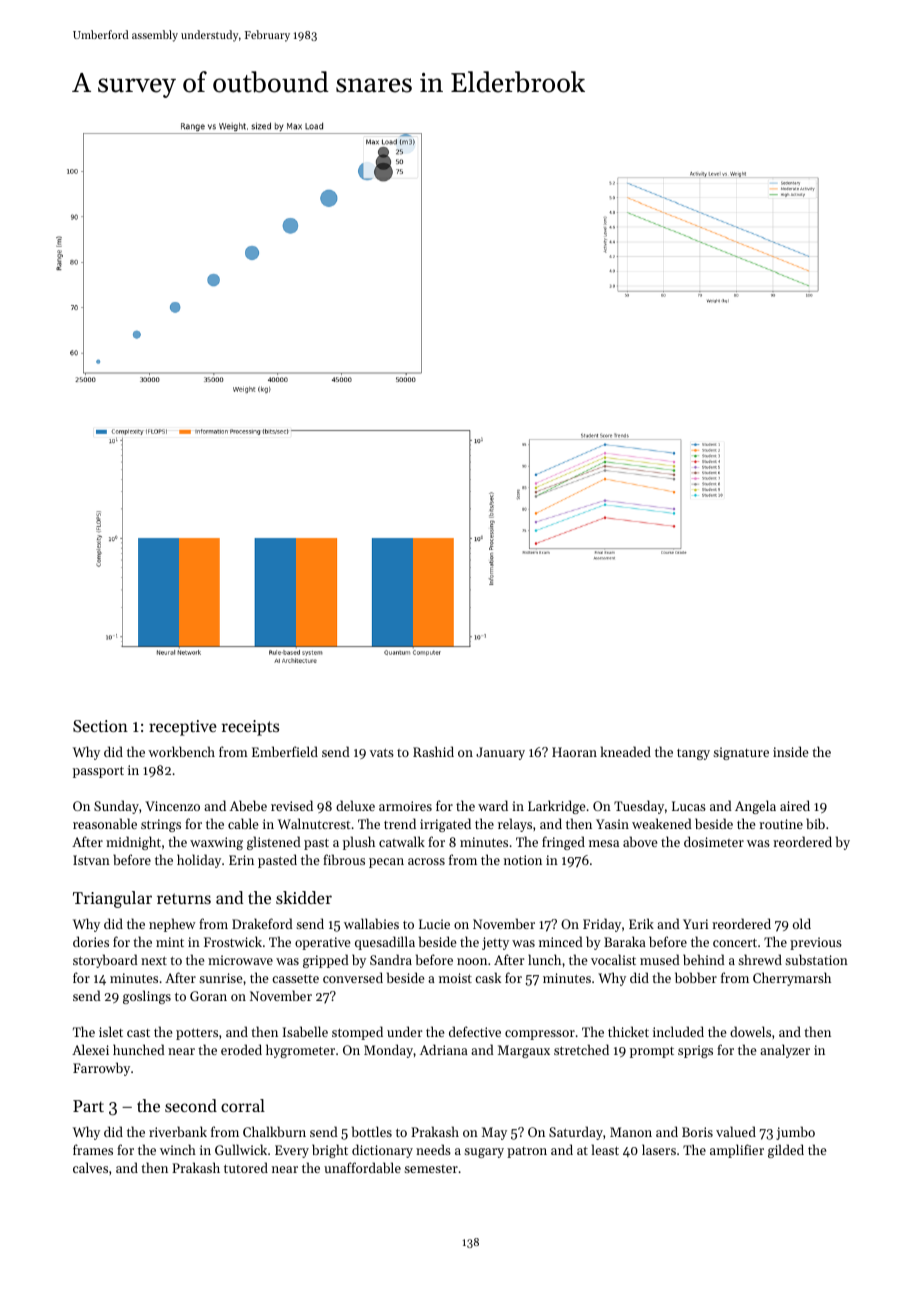 The image size is (924, 1308). I want to click on calves, so click(90, 1167).
